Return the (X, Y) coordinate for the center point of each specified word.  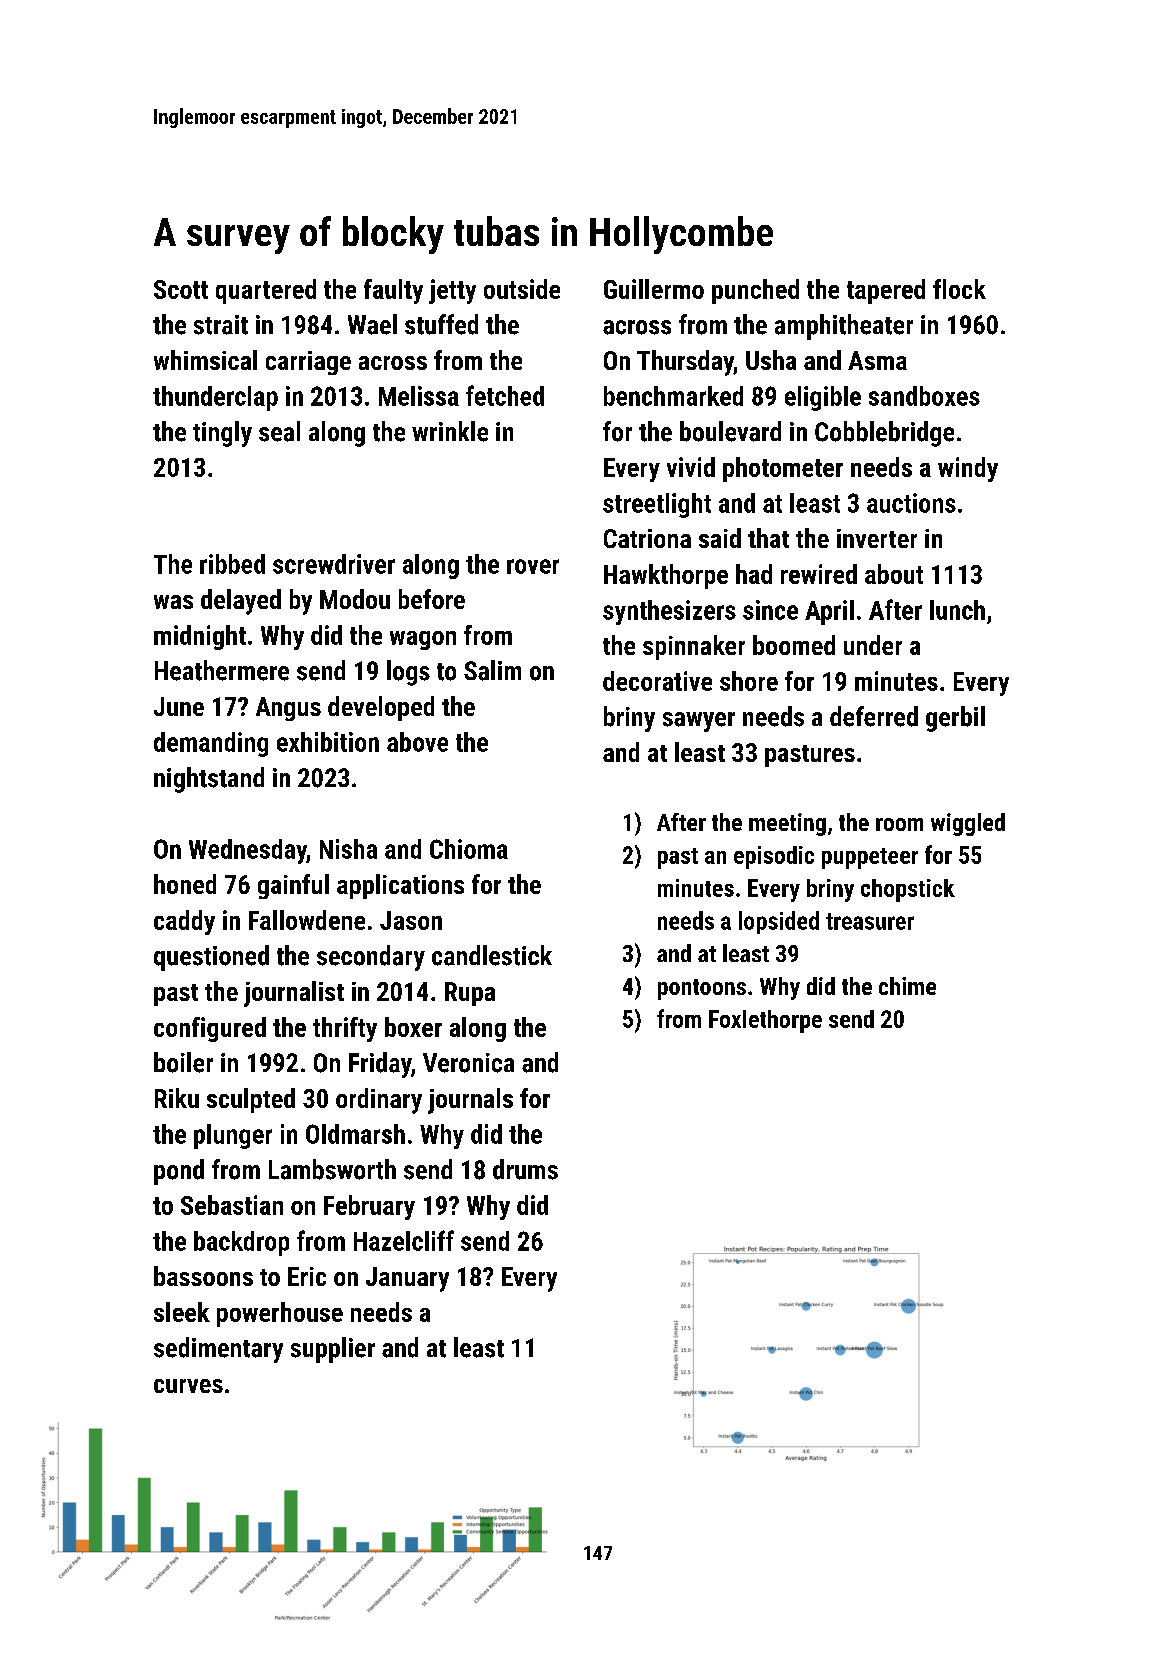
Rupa (470, 994)
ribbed (232, 564)
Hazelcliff (404, 1240)
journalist (294, 994)
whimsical (205, 360)
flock (959, 289)
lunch (957, 610)
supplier (333, 1350)
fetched (505, 395)
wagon (423, 640)
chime (907, 986)
